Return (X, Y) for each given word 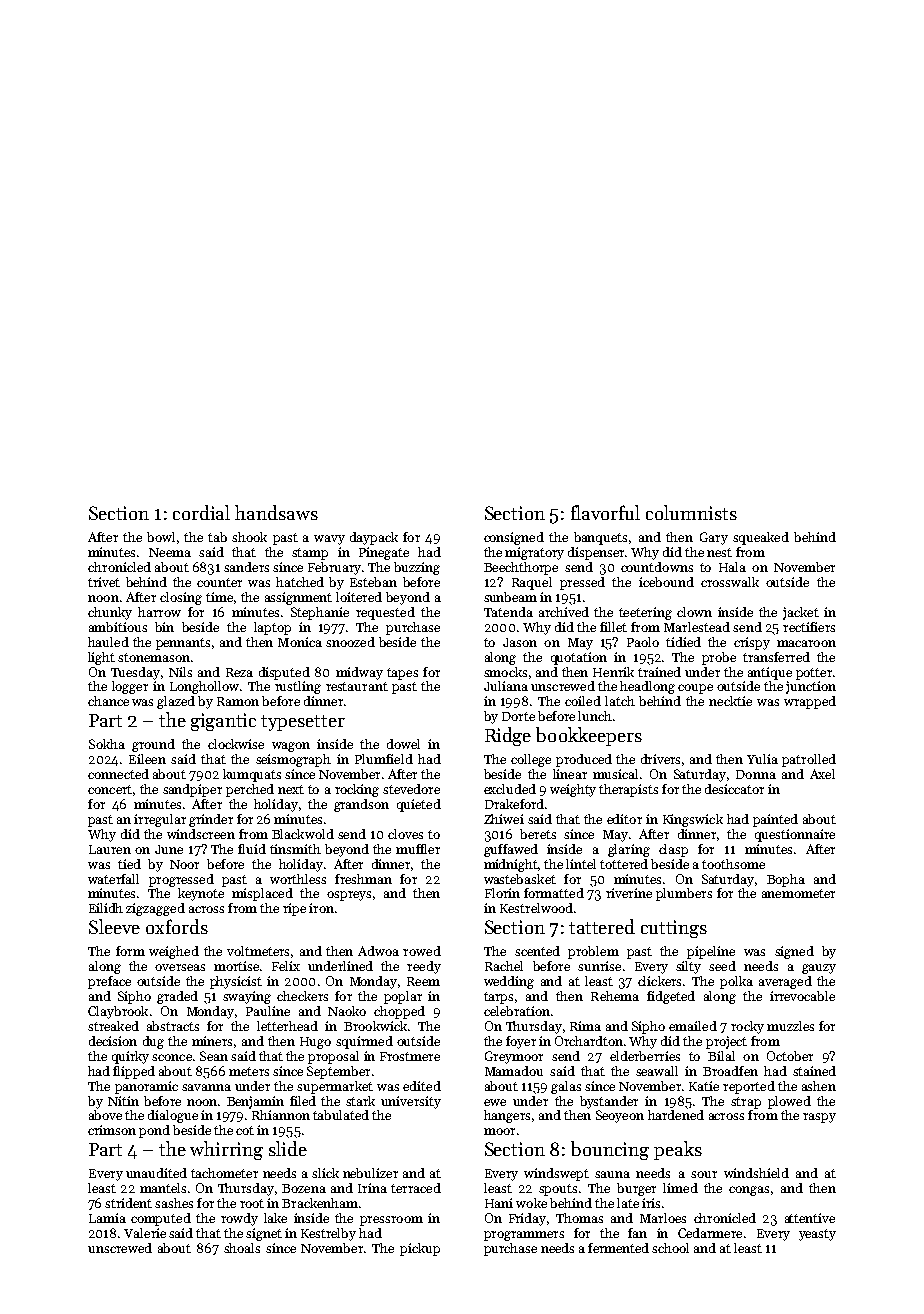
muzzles (790, 1026)
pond (154, 1131)
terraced (416, 1188)
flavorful (605, 512)
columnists (691, 512)
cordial (201, 512)
